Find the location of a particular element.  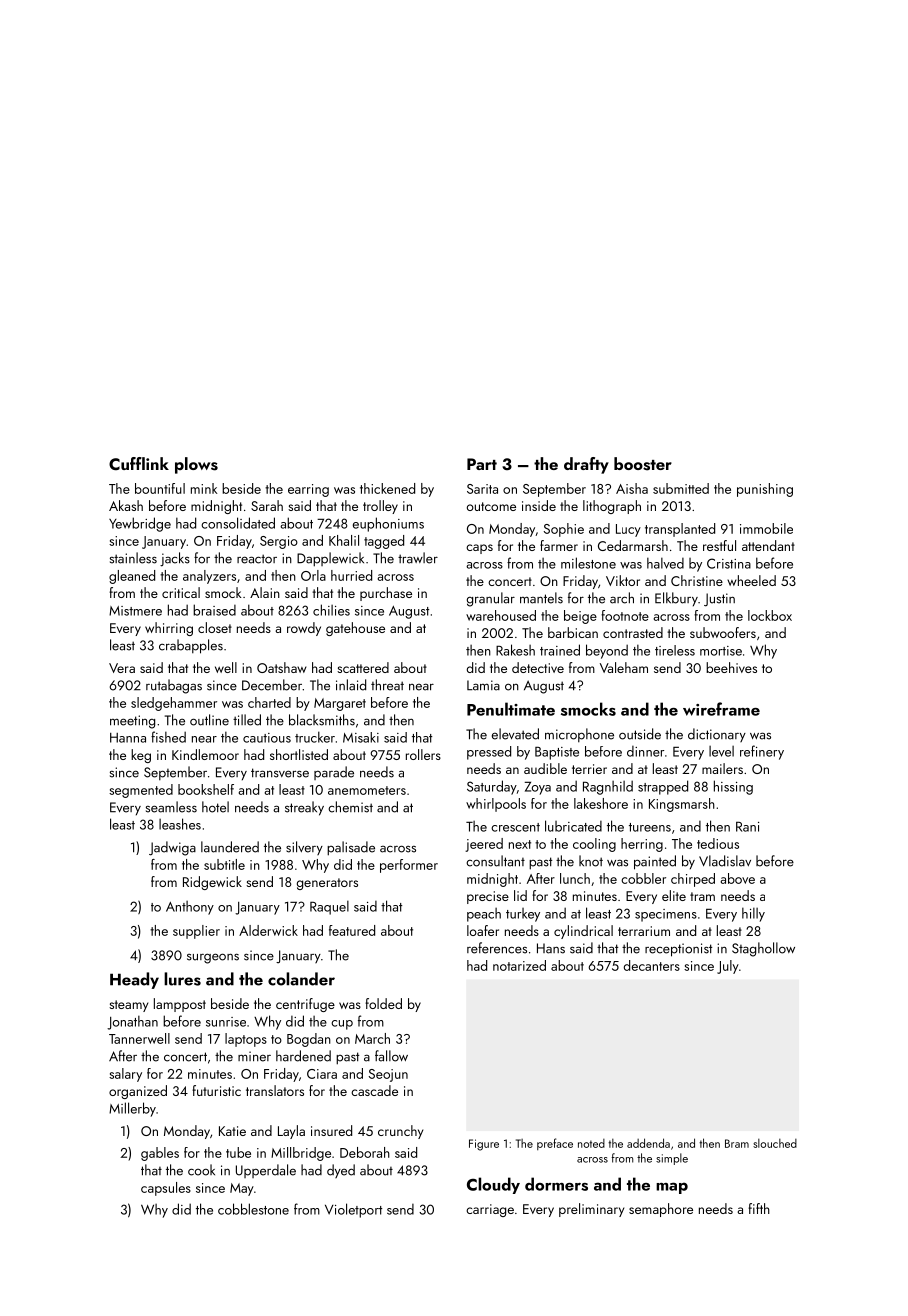

peach is located at coordinates (484, 915).
